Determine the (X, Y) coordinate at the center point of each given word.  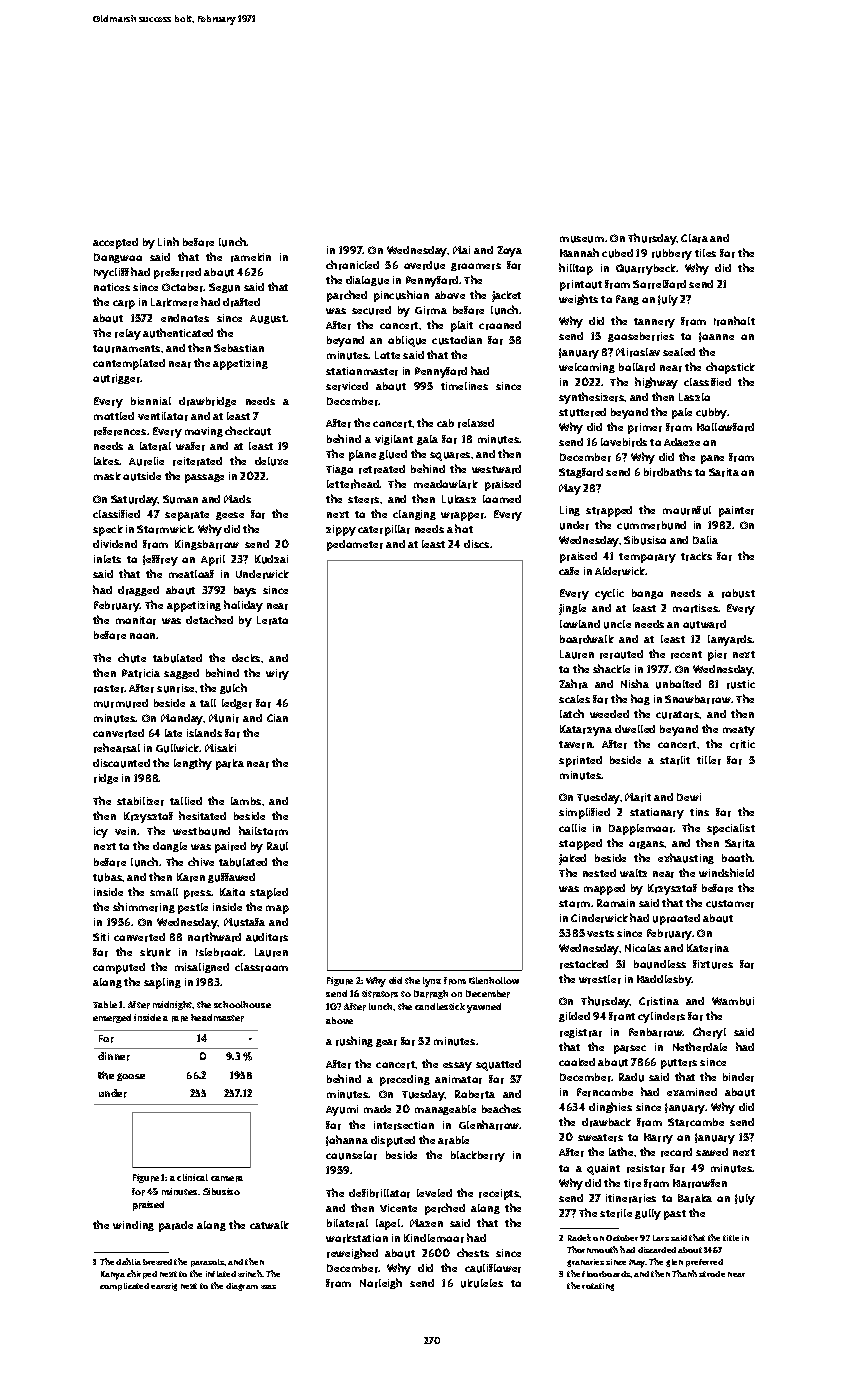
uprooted (676, 919)
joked (572, 859)
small (164, 892)
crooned (500, 325)
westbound (201, 831)
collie (572, 828)
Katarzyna (586, 730)
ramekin (251, 257)
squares (450, 456)
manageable (445, 1110)
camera (227, 1179)
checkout (248, 431)
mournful (687, 510)
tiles (705, 253)
